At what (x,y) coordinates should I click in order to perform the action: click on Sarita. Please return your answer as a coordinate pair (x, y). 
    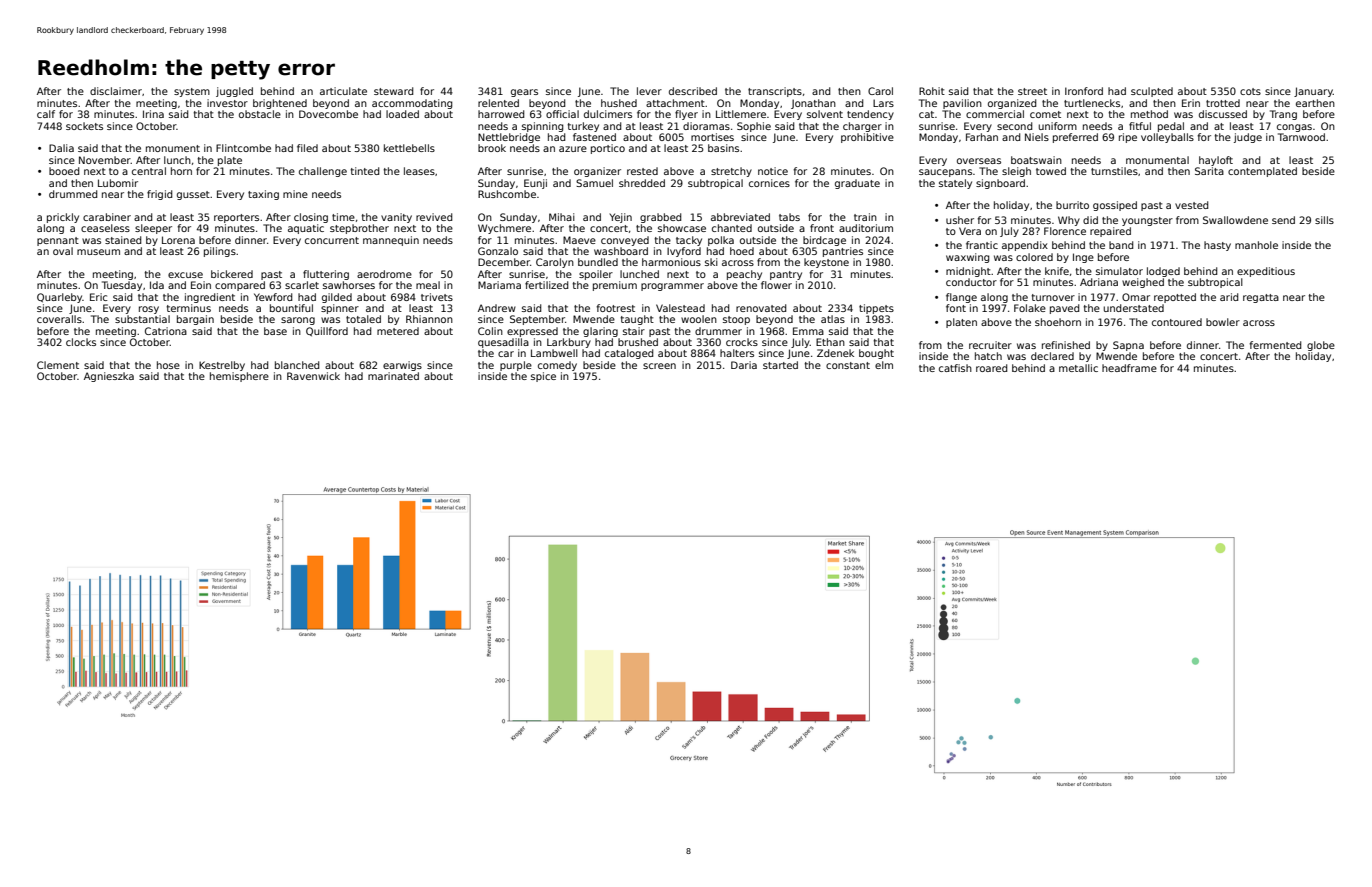
    Looking at the image, I should click on (1209, 171).
